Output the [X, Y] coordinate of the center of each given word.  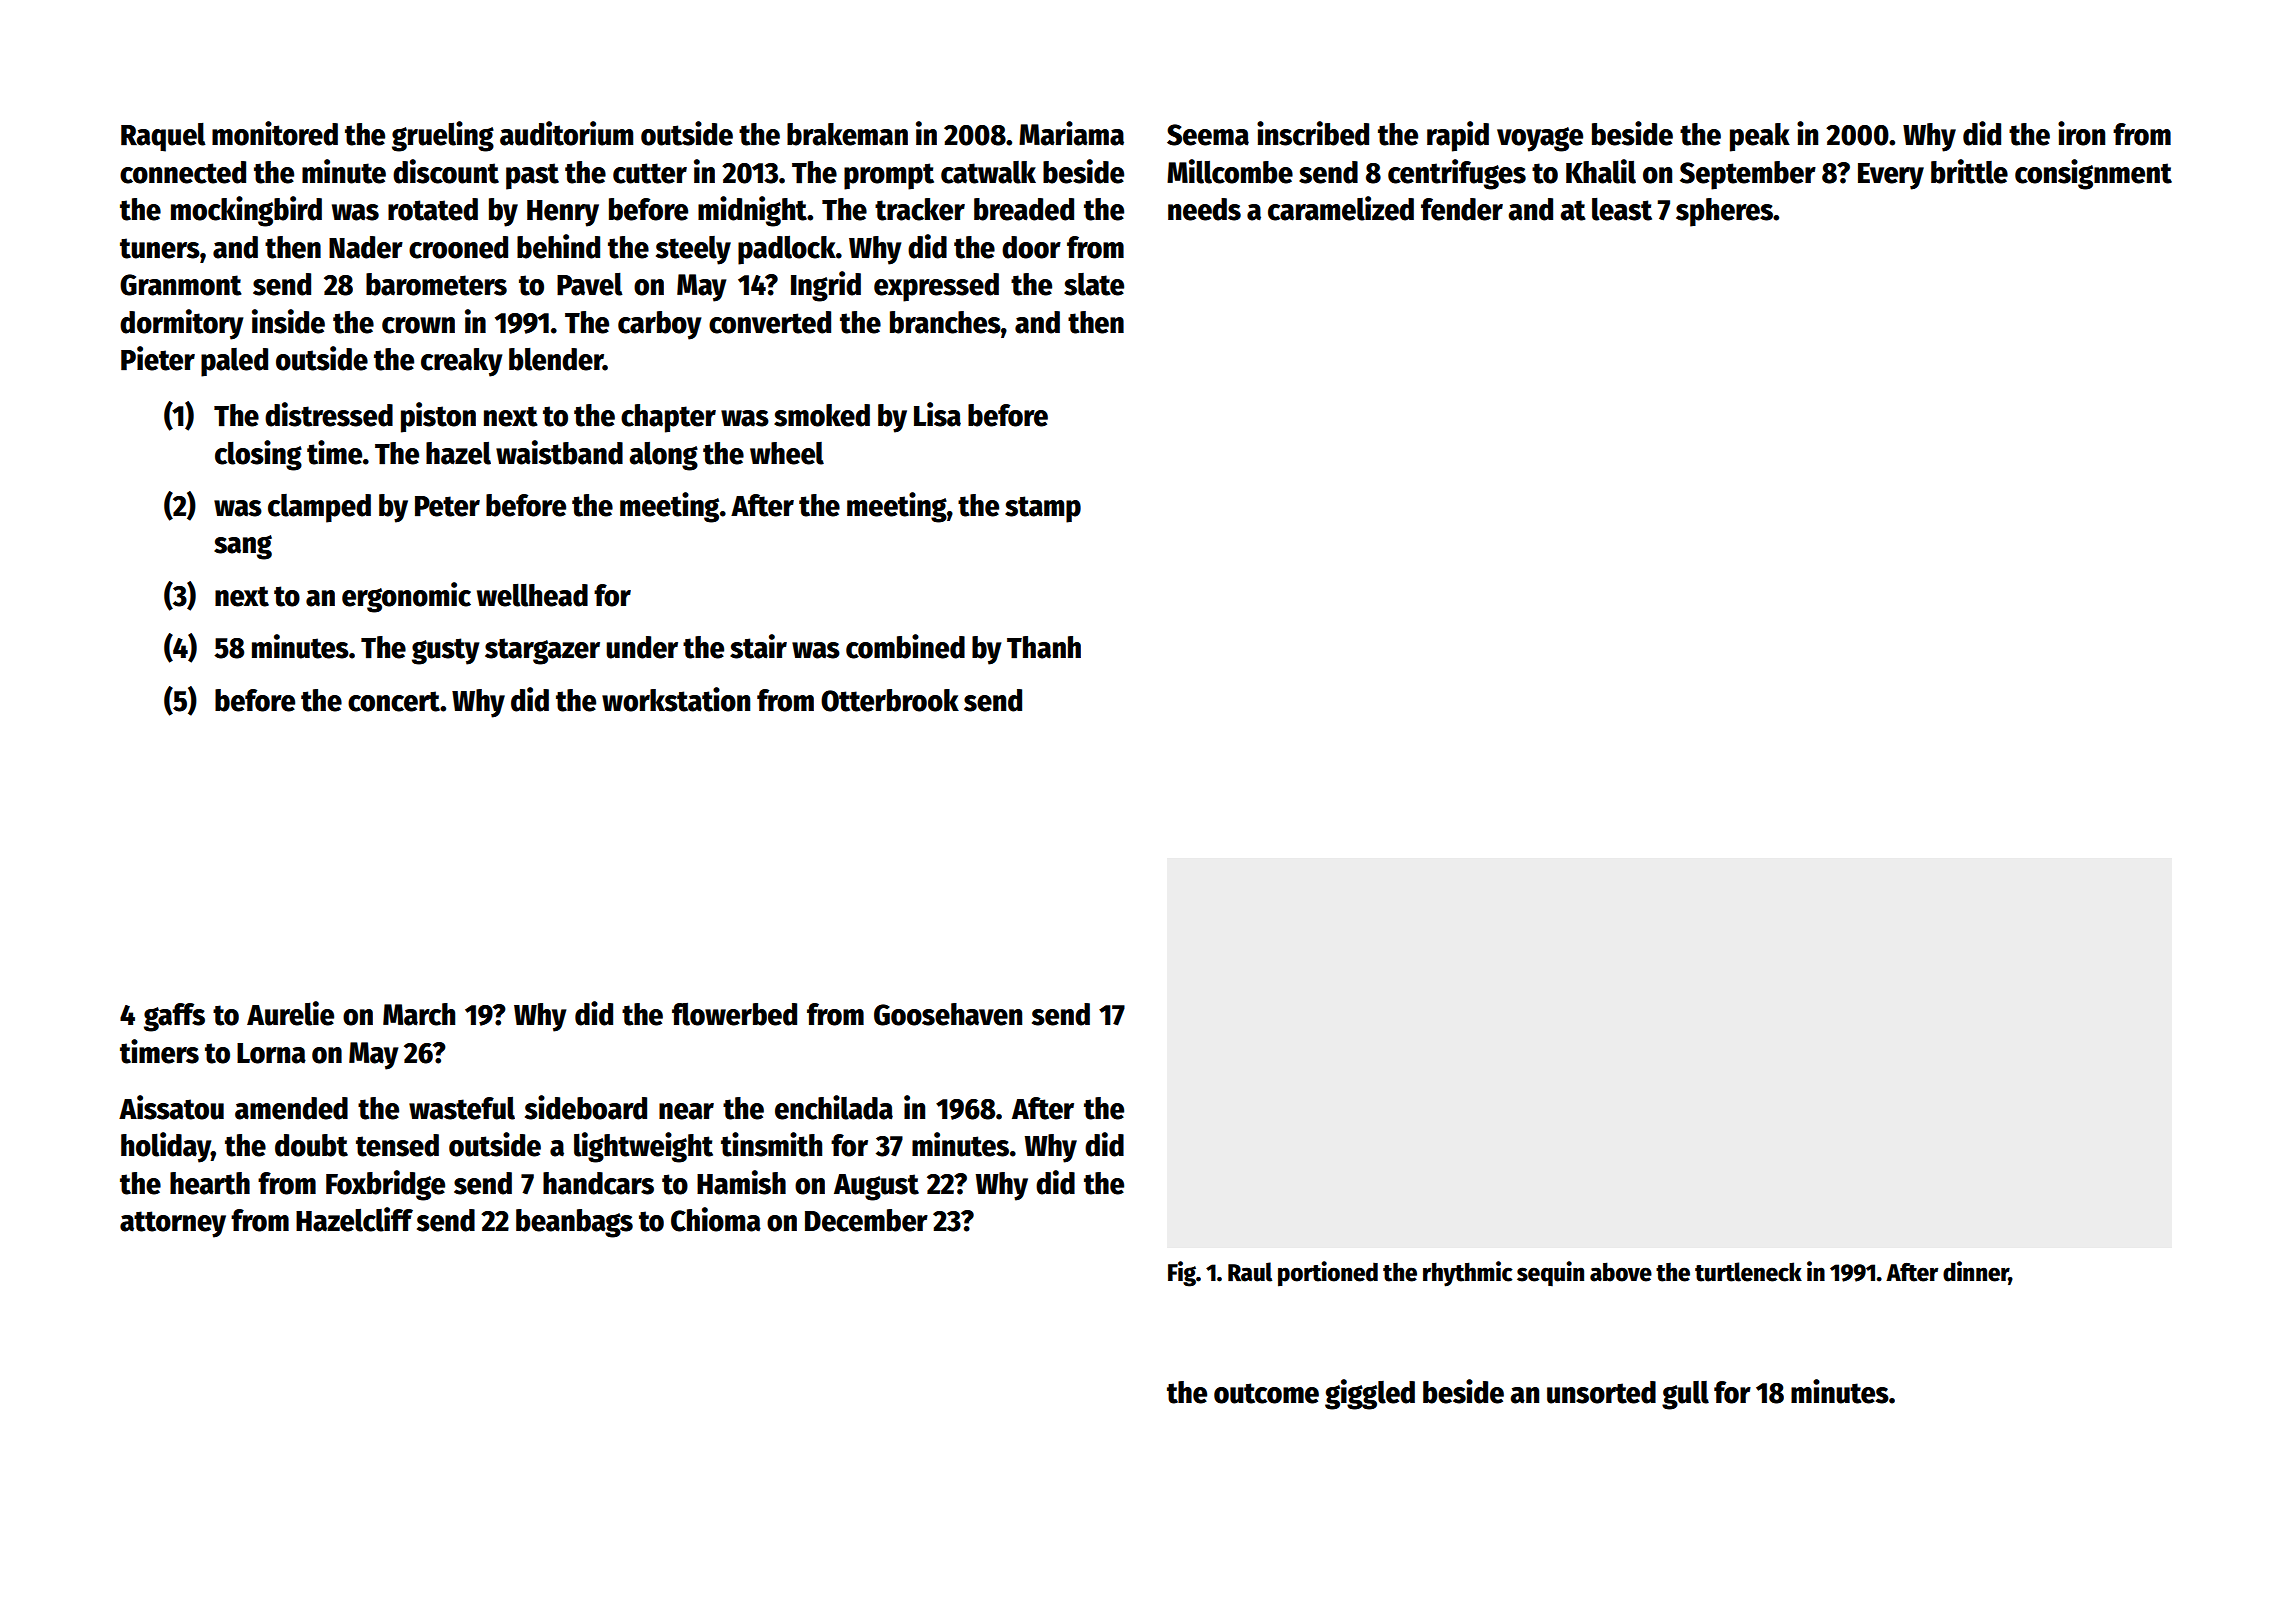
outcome [1266, 1393]
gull [1685, 1395]
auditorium [566, 133]
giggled [1370, 1394]
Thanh [1044, 647]
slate [1094, 284]
